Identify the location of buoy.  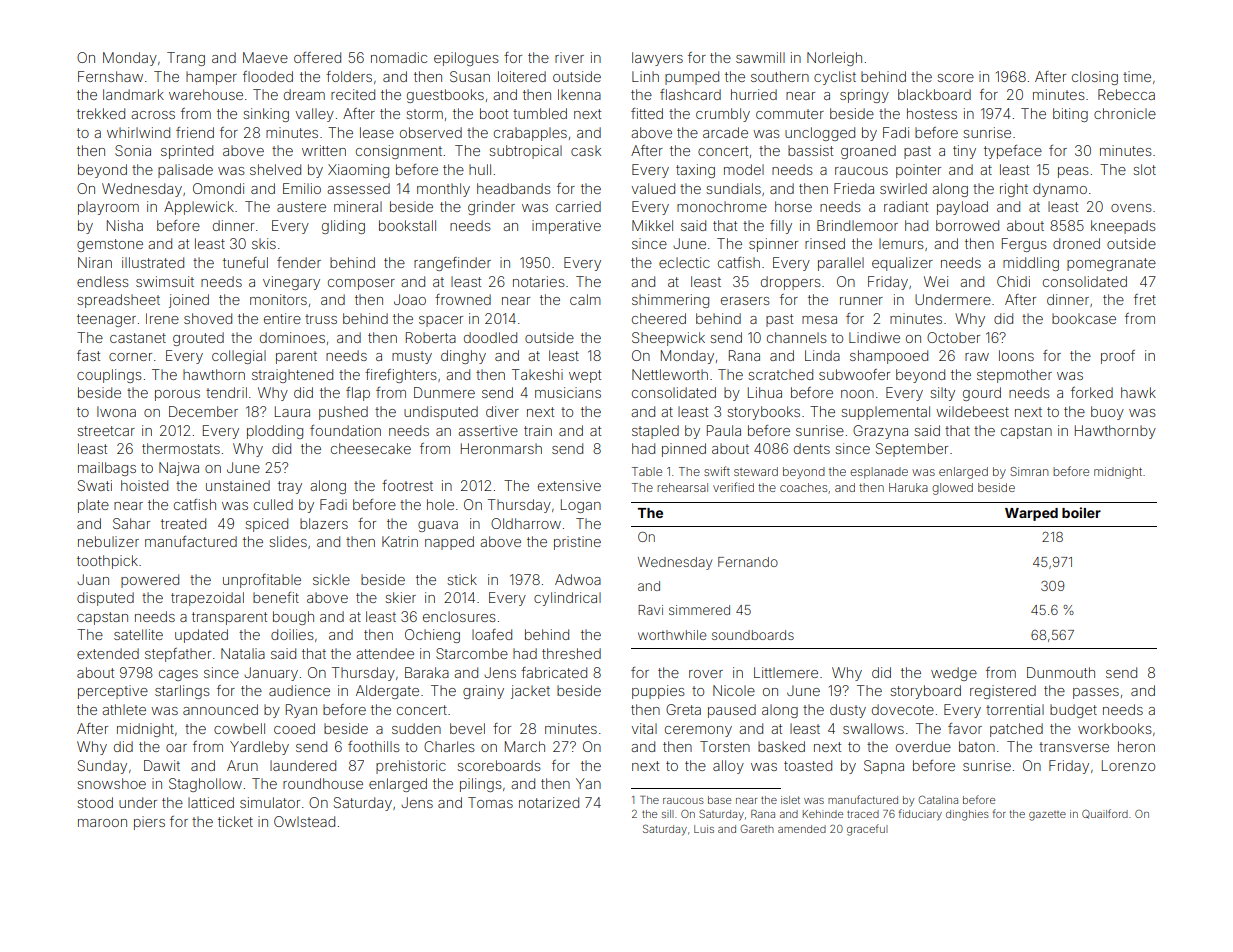
(1107, 413).
